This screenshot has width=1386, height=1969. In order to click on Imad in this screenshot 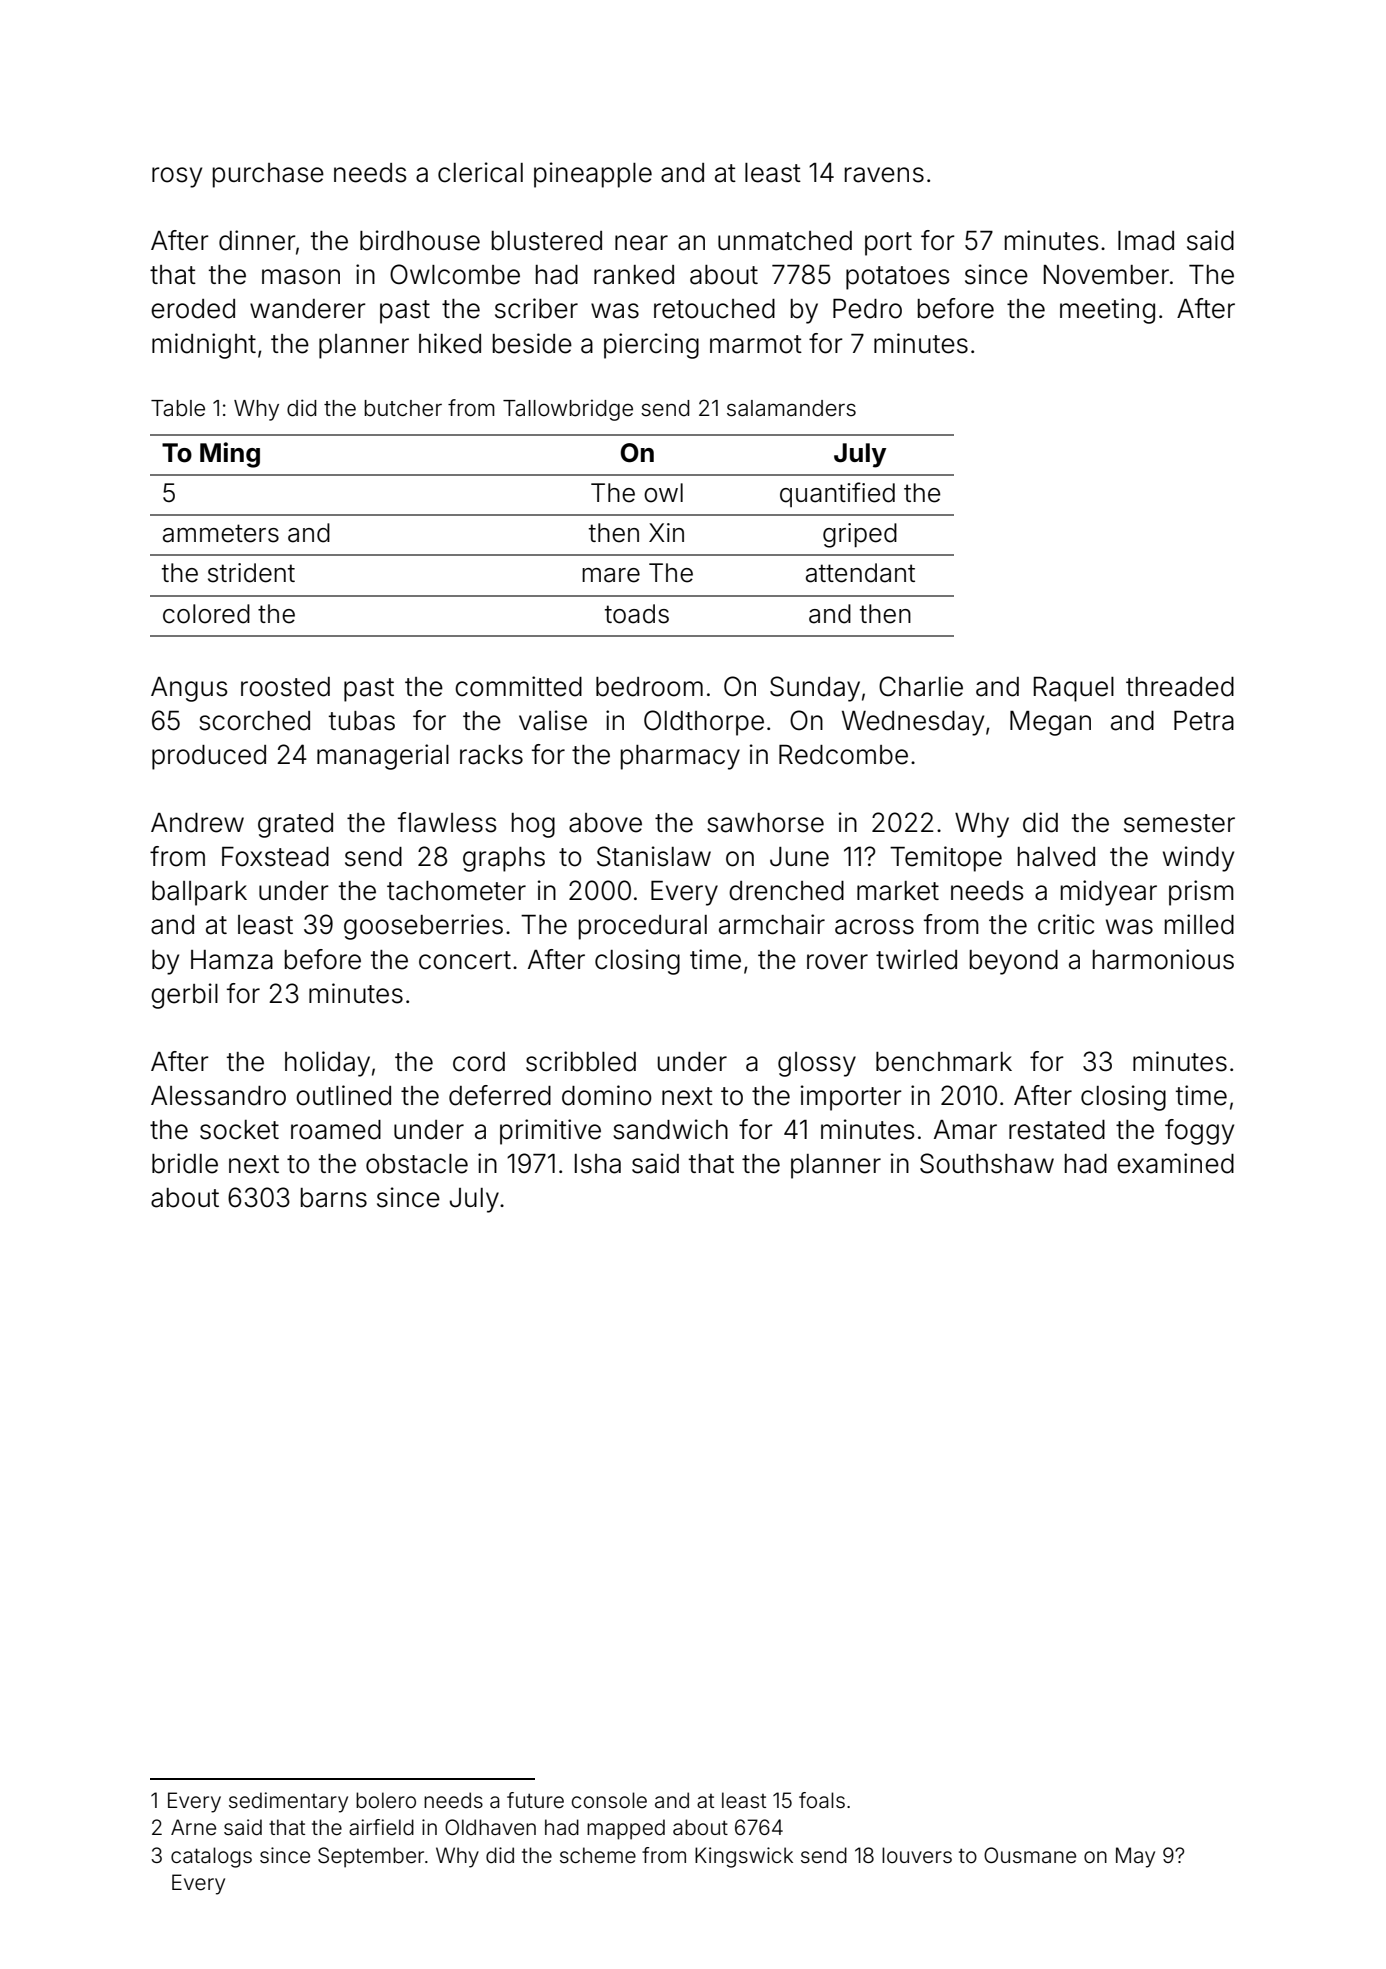, I will do `click(1146, 241)`.
